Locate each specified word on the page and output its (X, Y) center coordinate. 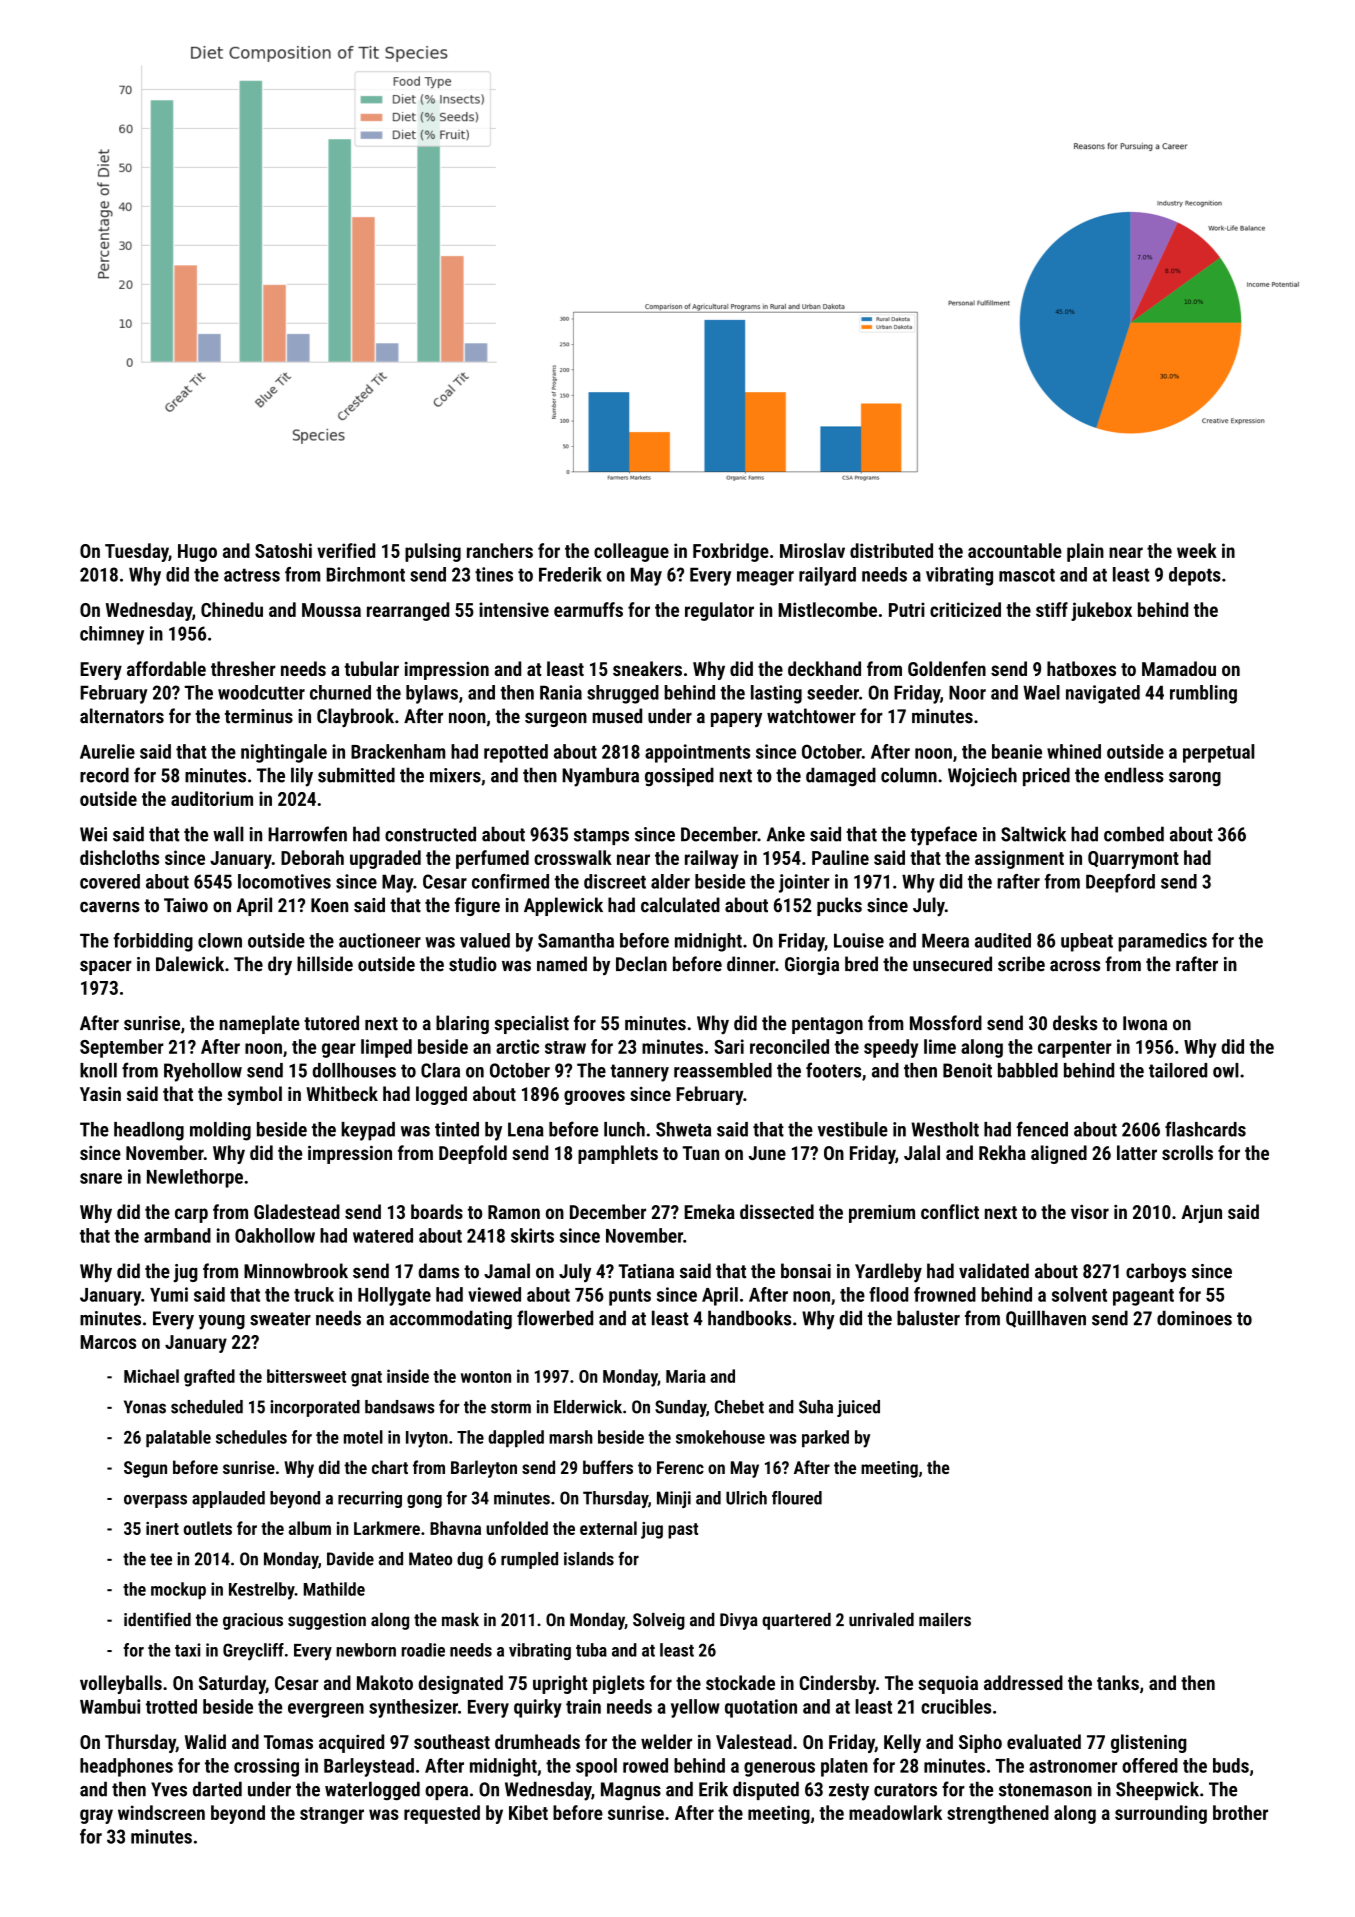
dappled (516, 1438)
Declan (641, 964)
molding (220, 1131)
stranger (332, 1815)
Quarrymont (1133, 860)
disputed (766, 1790)
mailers (945, 1620)
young (222, 1322)
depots (1195, 576)
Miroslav (812, 550)
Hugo (197, 553)
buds (1231, 1765)
